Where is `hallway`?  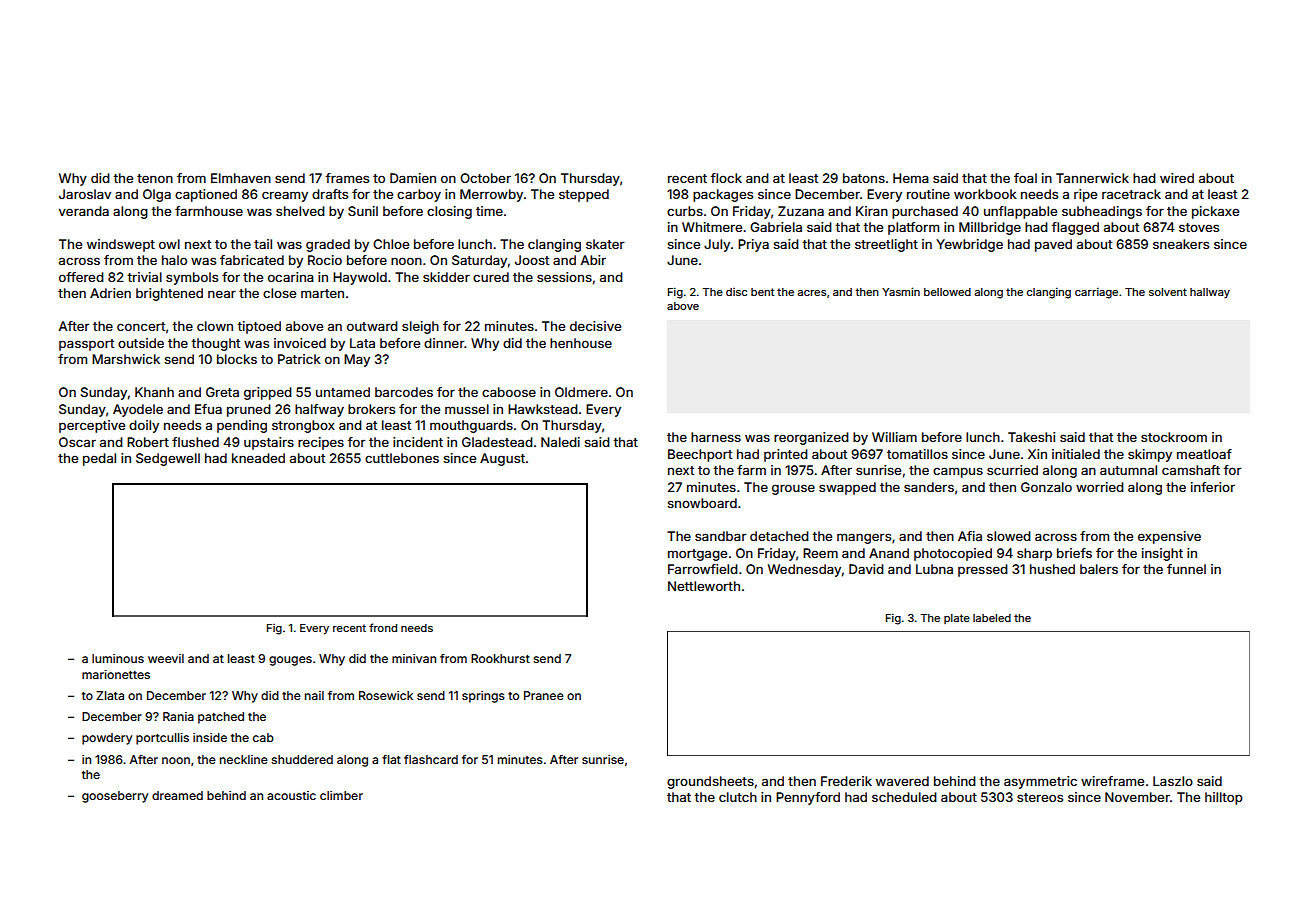 hallway is located at coordinates (1210, 293).
